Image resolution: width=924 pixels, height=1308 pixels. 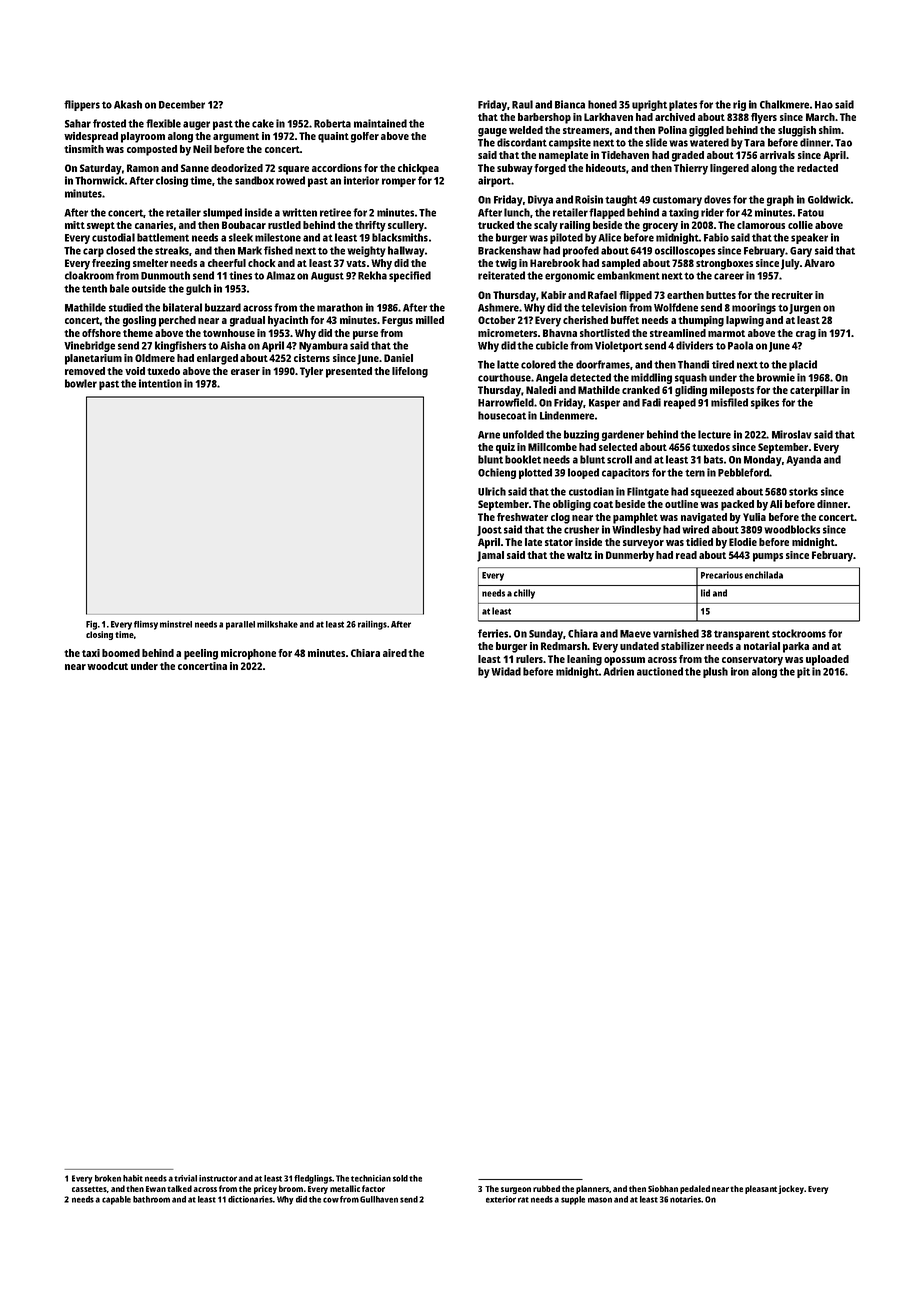 What do you see at coordinates (313, 1179) in the screenshot?
I see `fledglings` at bounding box center [313, 1179].
